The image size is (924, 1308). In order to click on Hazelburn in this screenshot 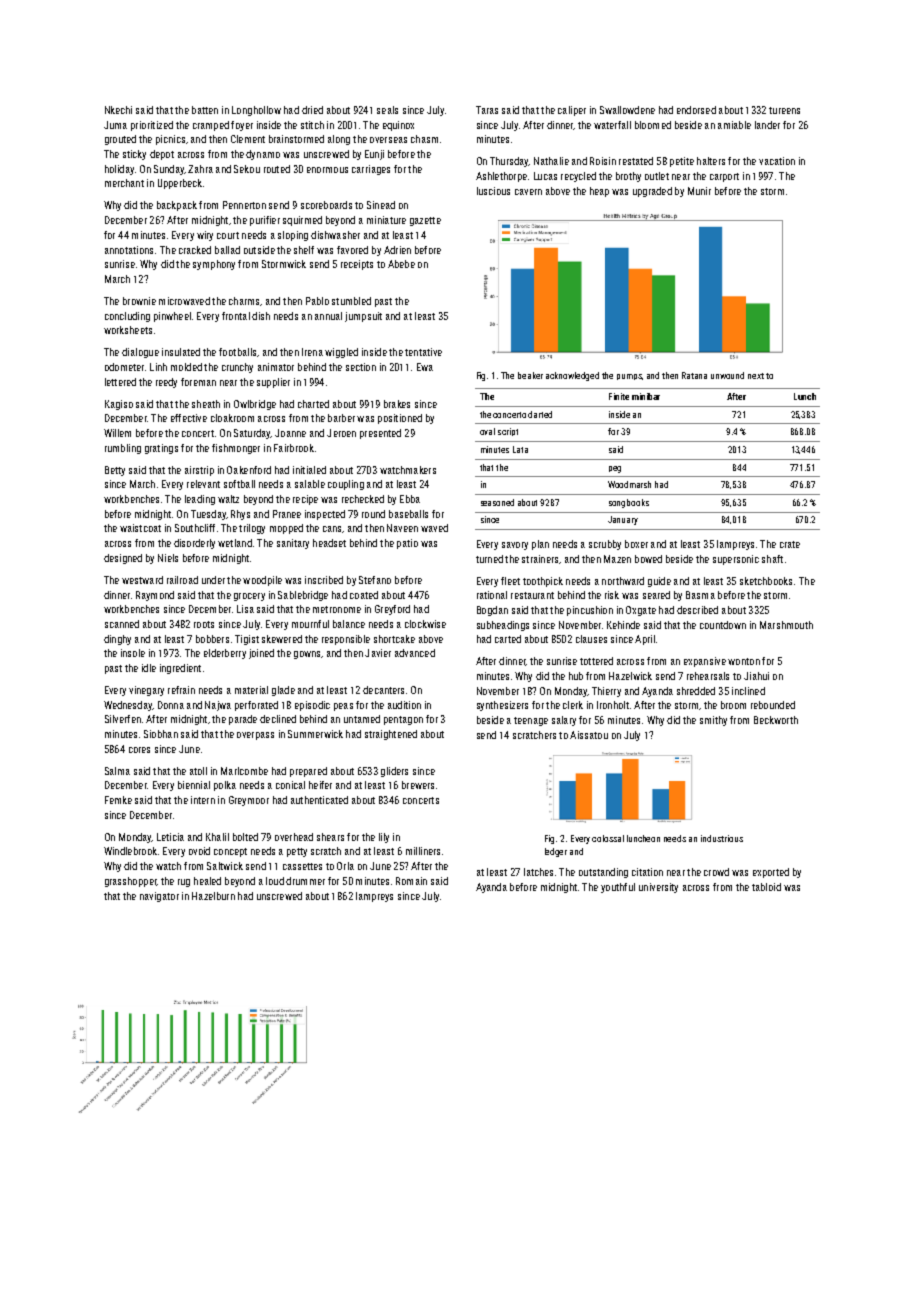, I will do `click(213, 896)`.
